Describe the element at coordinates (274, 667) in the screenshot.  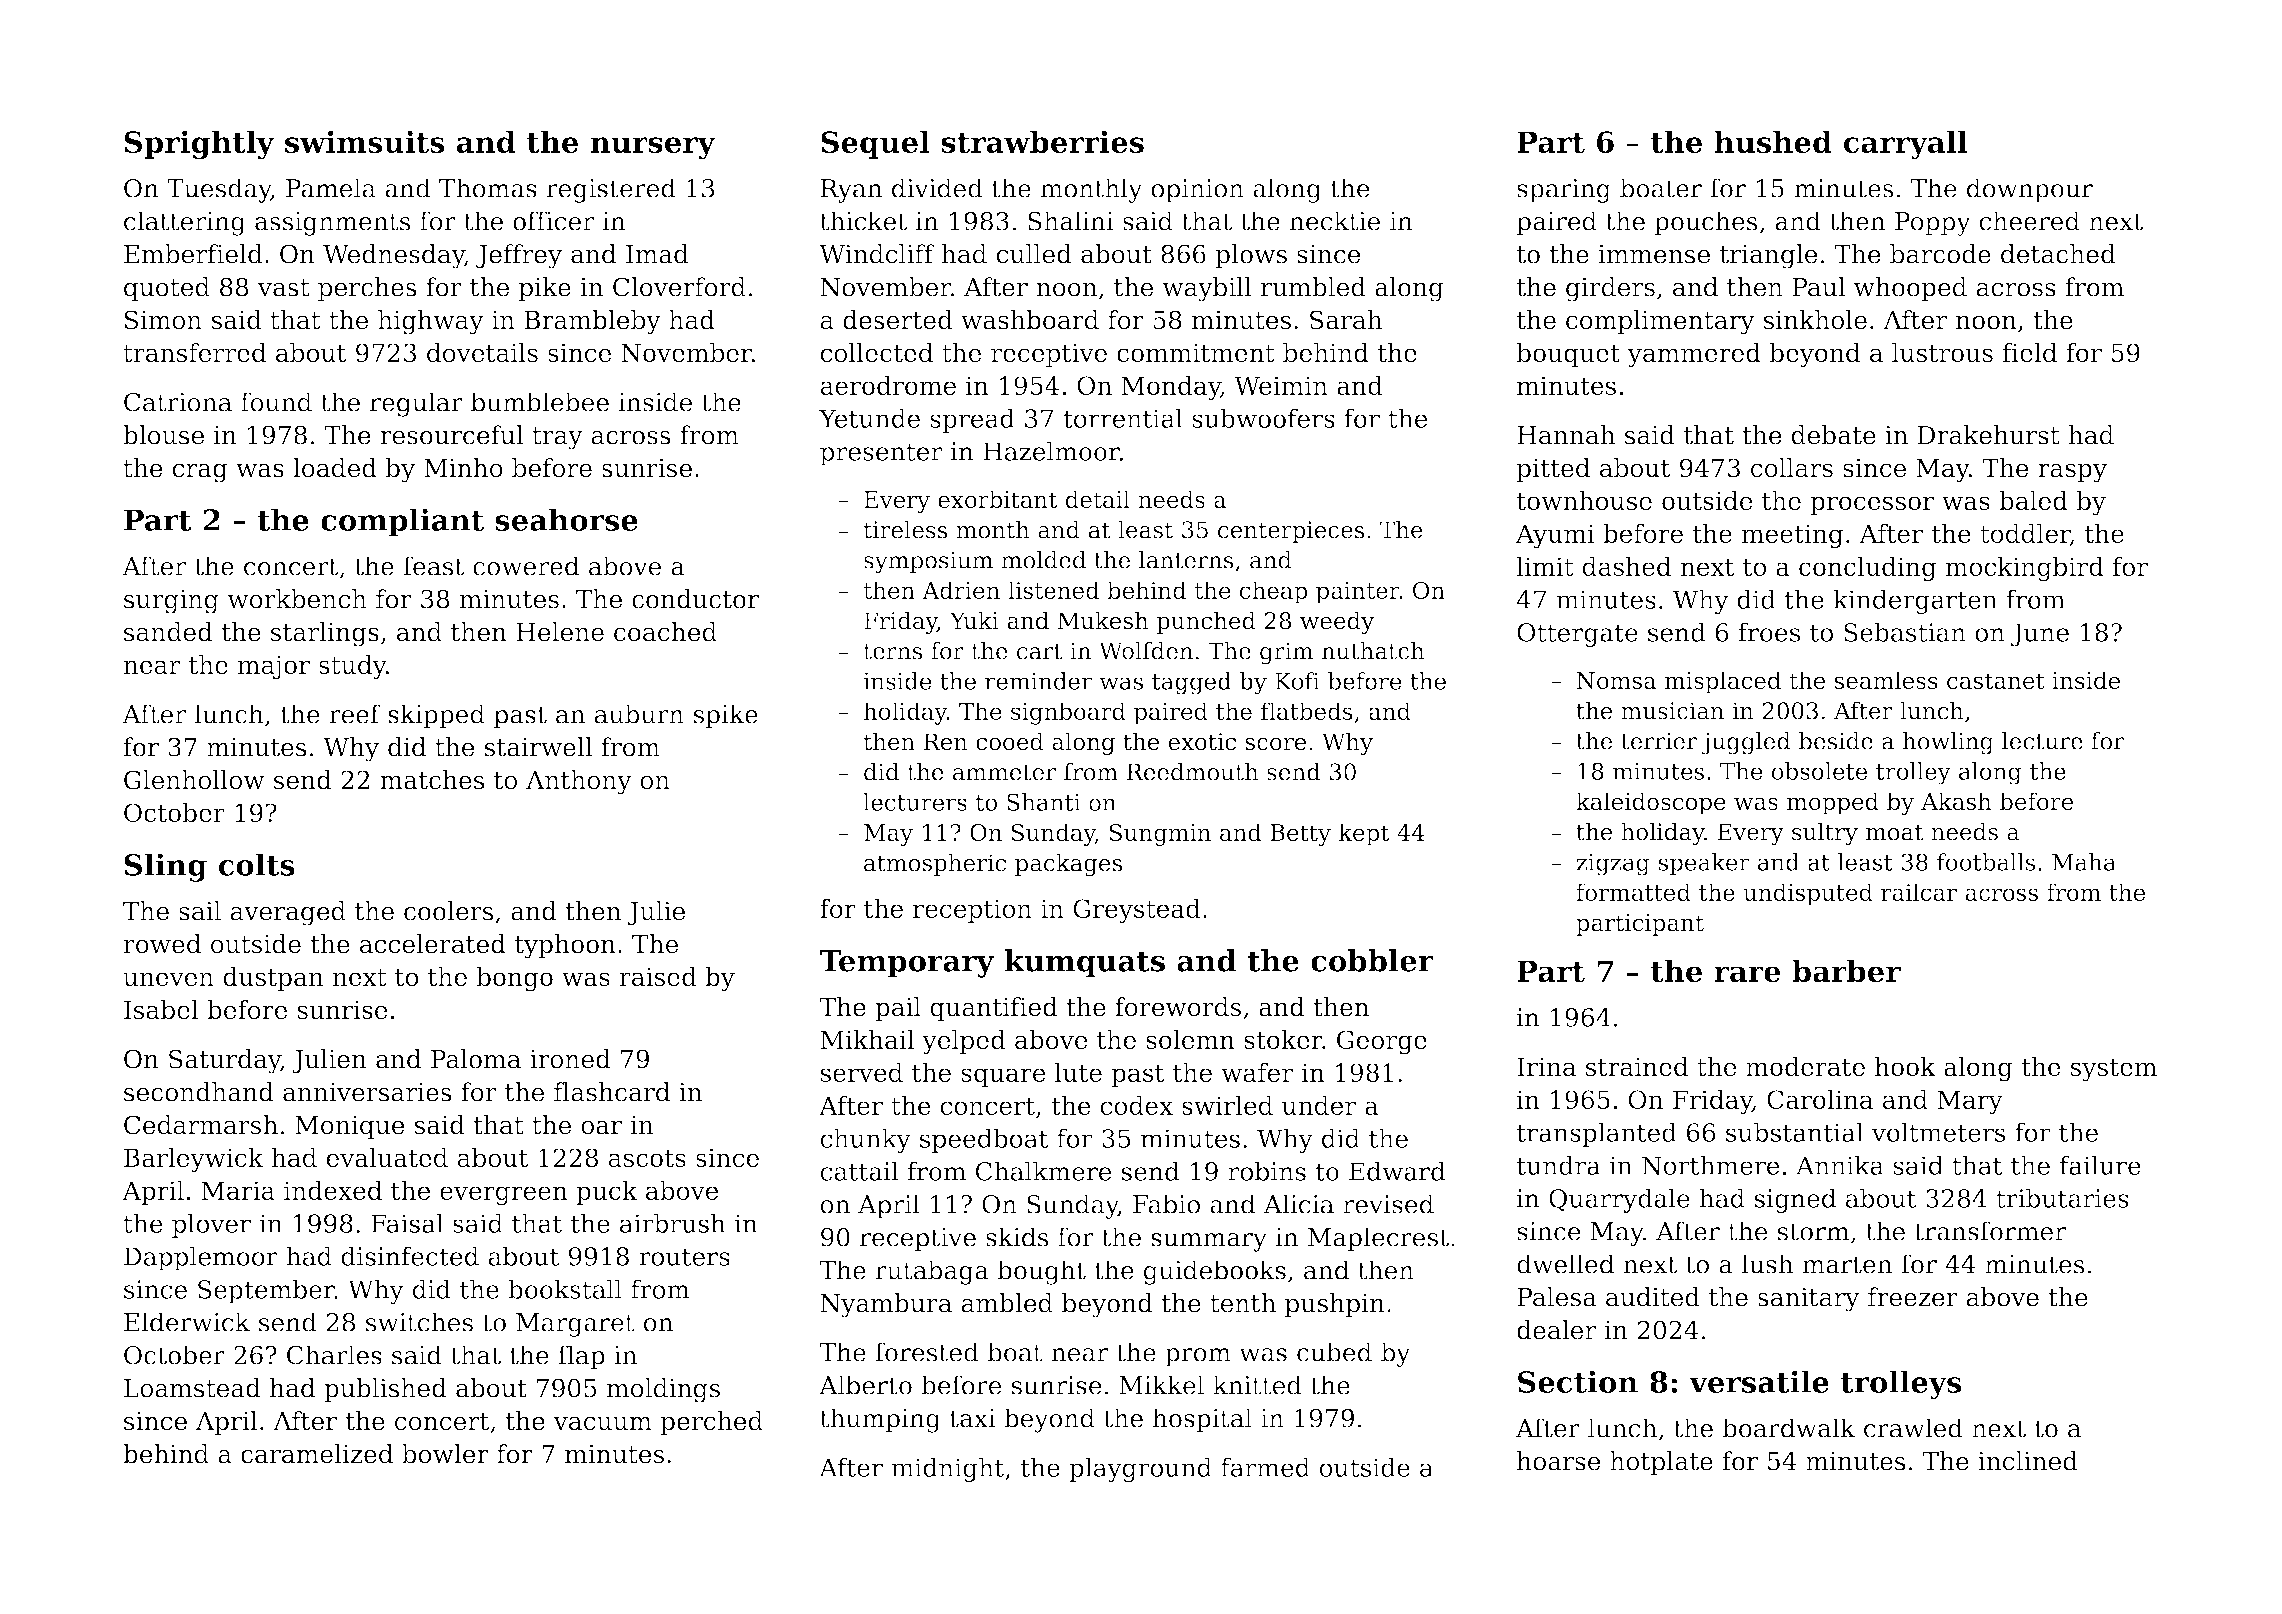
I see `major` at that location.
